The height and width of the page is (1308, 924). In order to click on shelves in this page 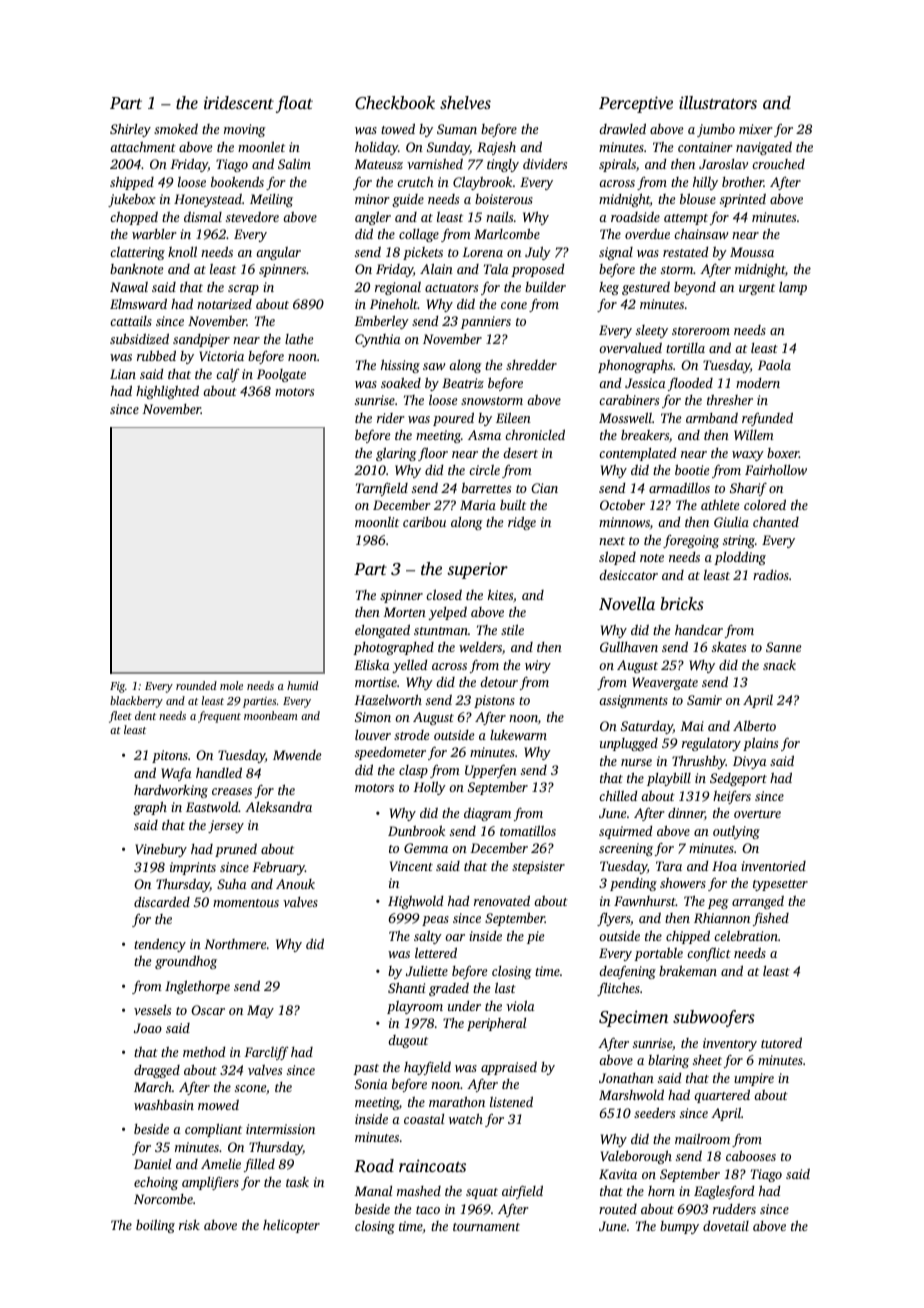, I will do `click(465, 102)`.
